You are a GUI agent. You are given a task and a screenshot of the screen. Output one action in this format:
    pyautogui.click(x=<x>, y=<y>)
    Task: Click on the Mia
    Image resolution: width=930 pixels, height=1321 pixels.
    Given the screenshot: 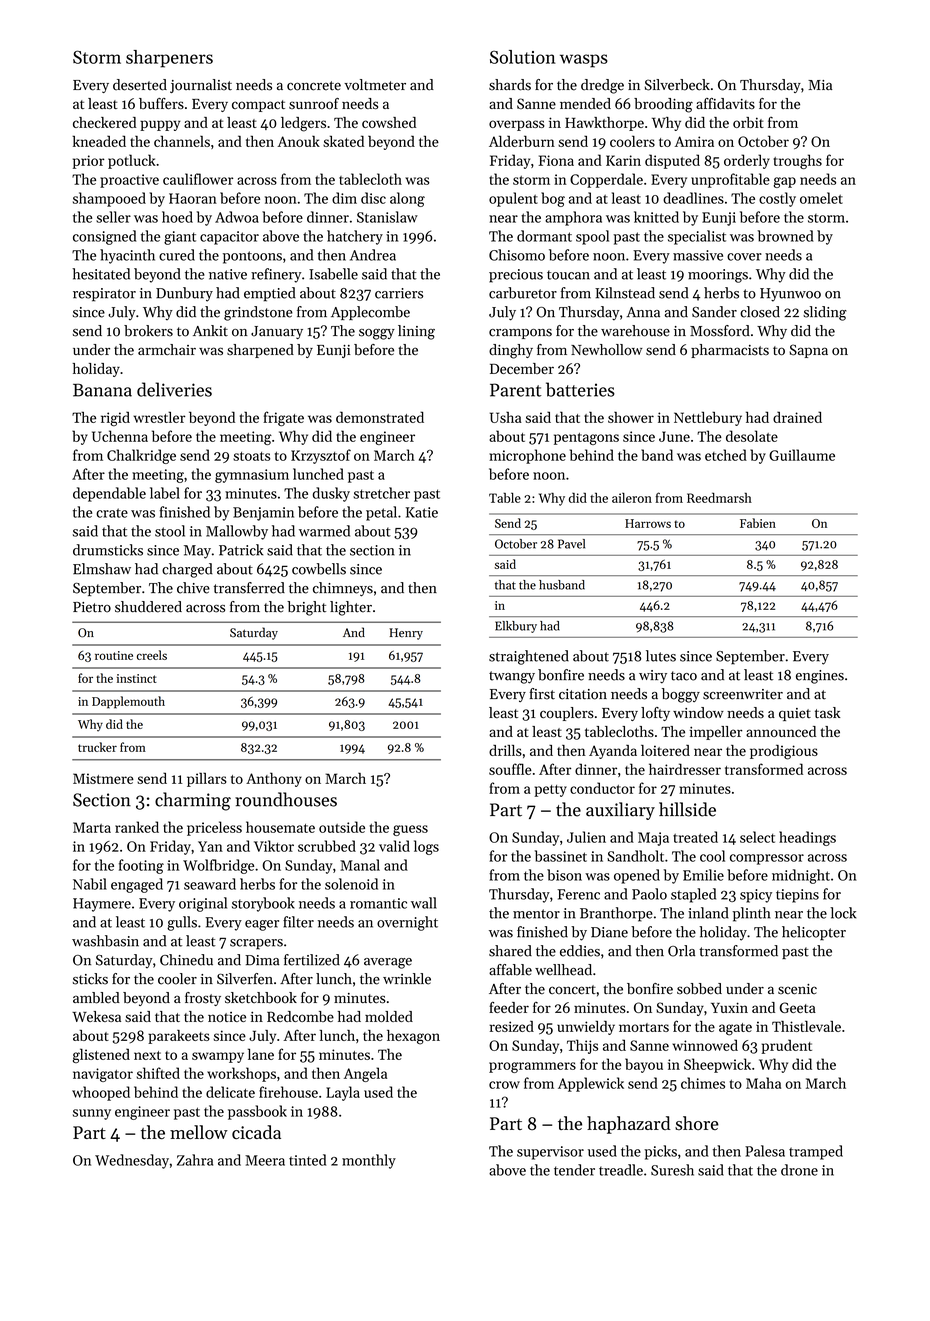 What is the action you would take?
    pyautogui.click(x=820, y=85)
